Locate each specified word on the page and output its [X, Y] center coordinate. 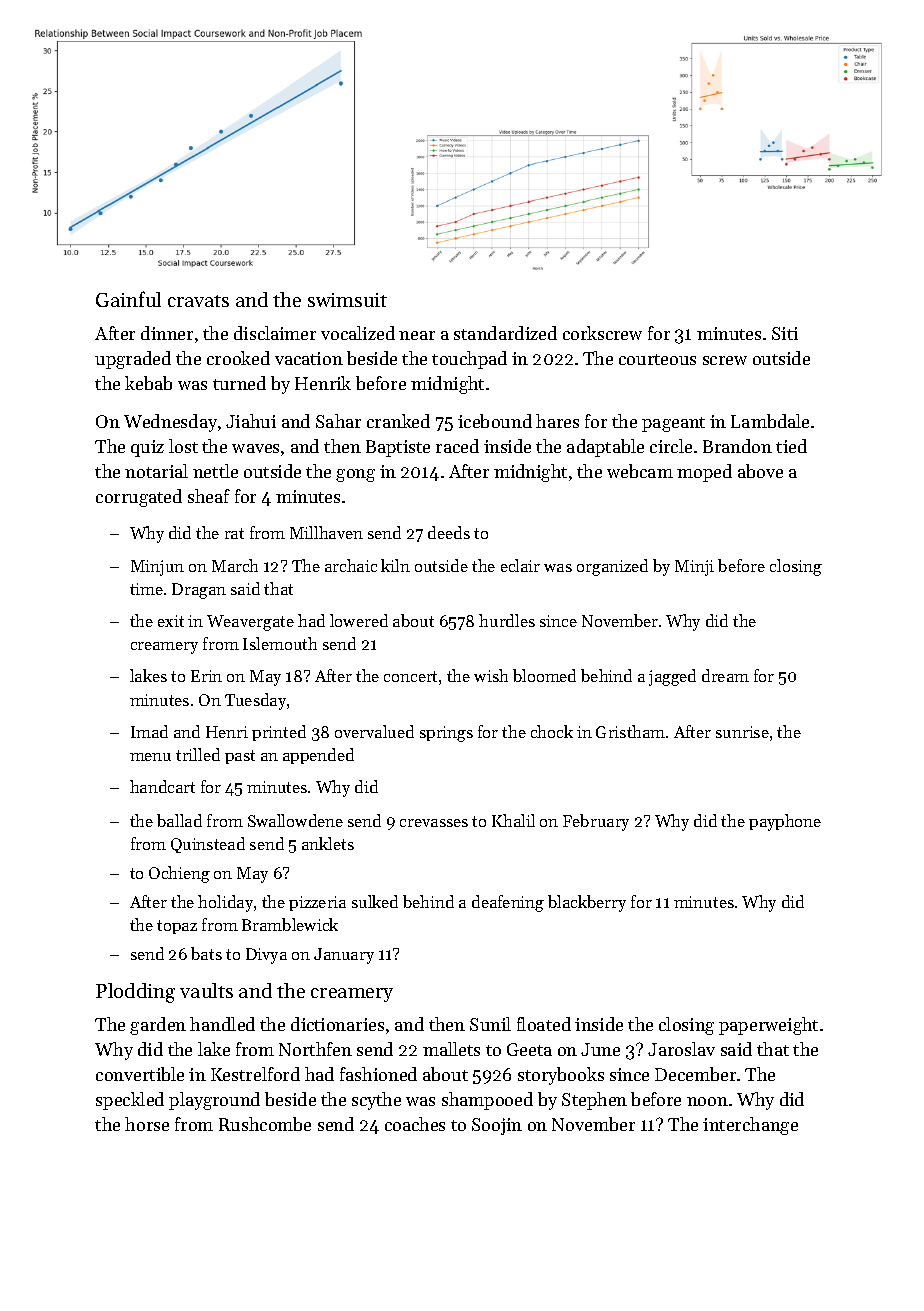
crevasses [434, 823]
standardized [505, 333]
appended [318, 756]
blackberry [587, 903]
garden [158, 1026]
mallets [451, 1049]
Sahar [338, 421]
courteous [657, 359]
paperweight [768, 1026]
